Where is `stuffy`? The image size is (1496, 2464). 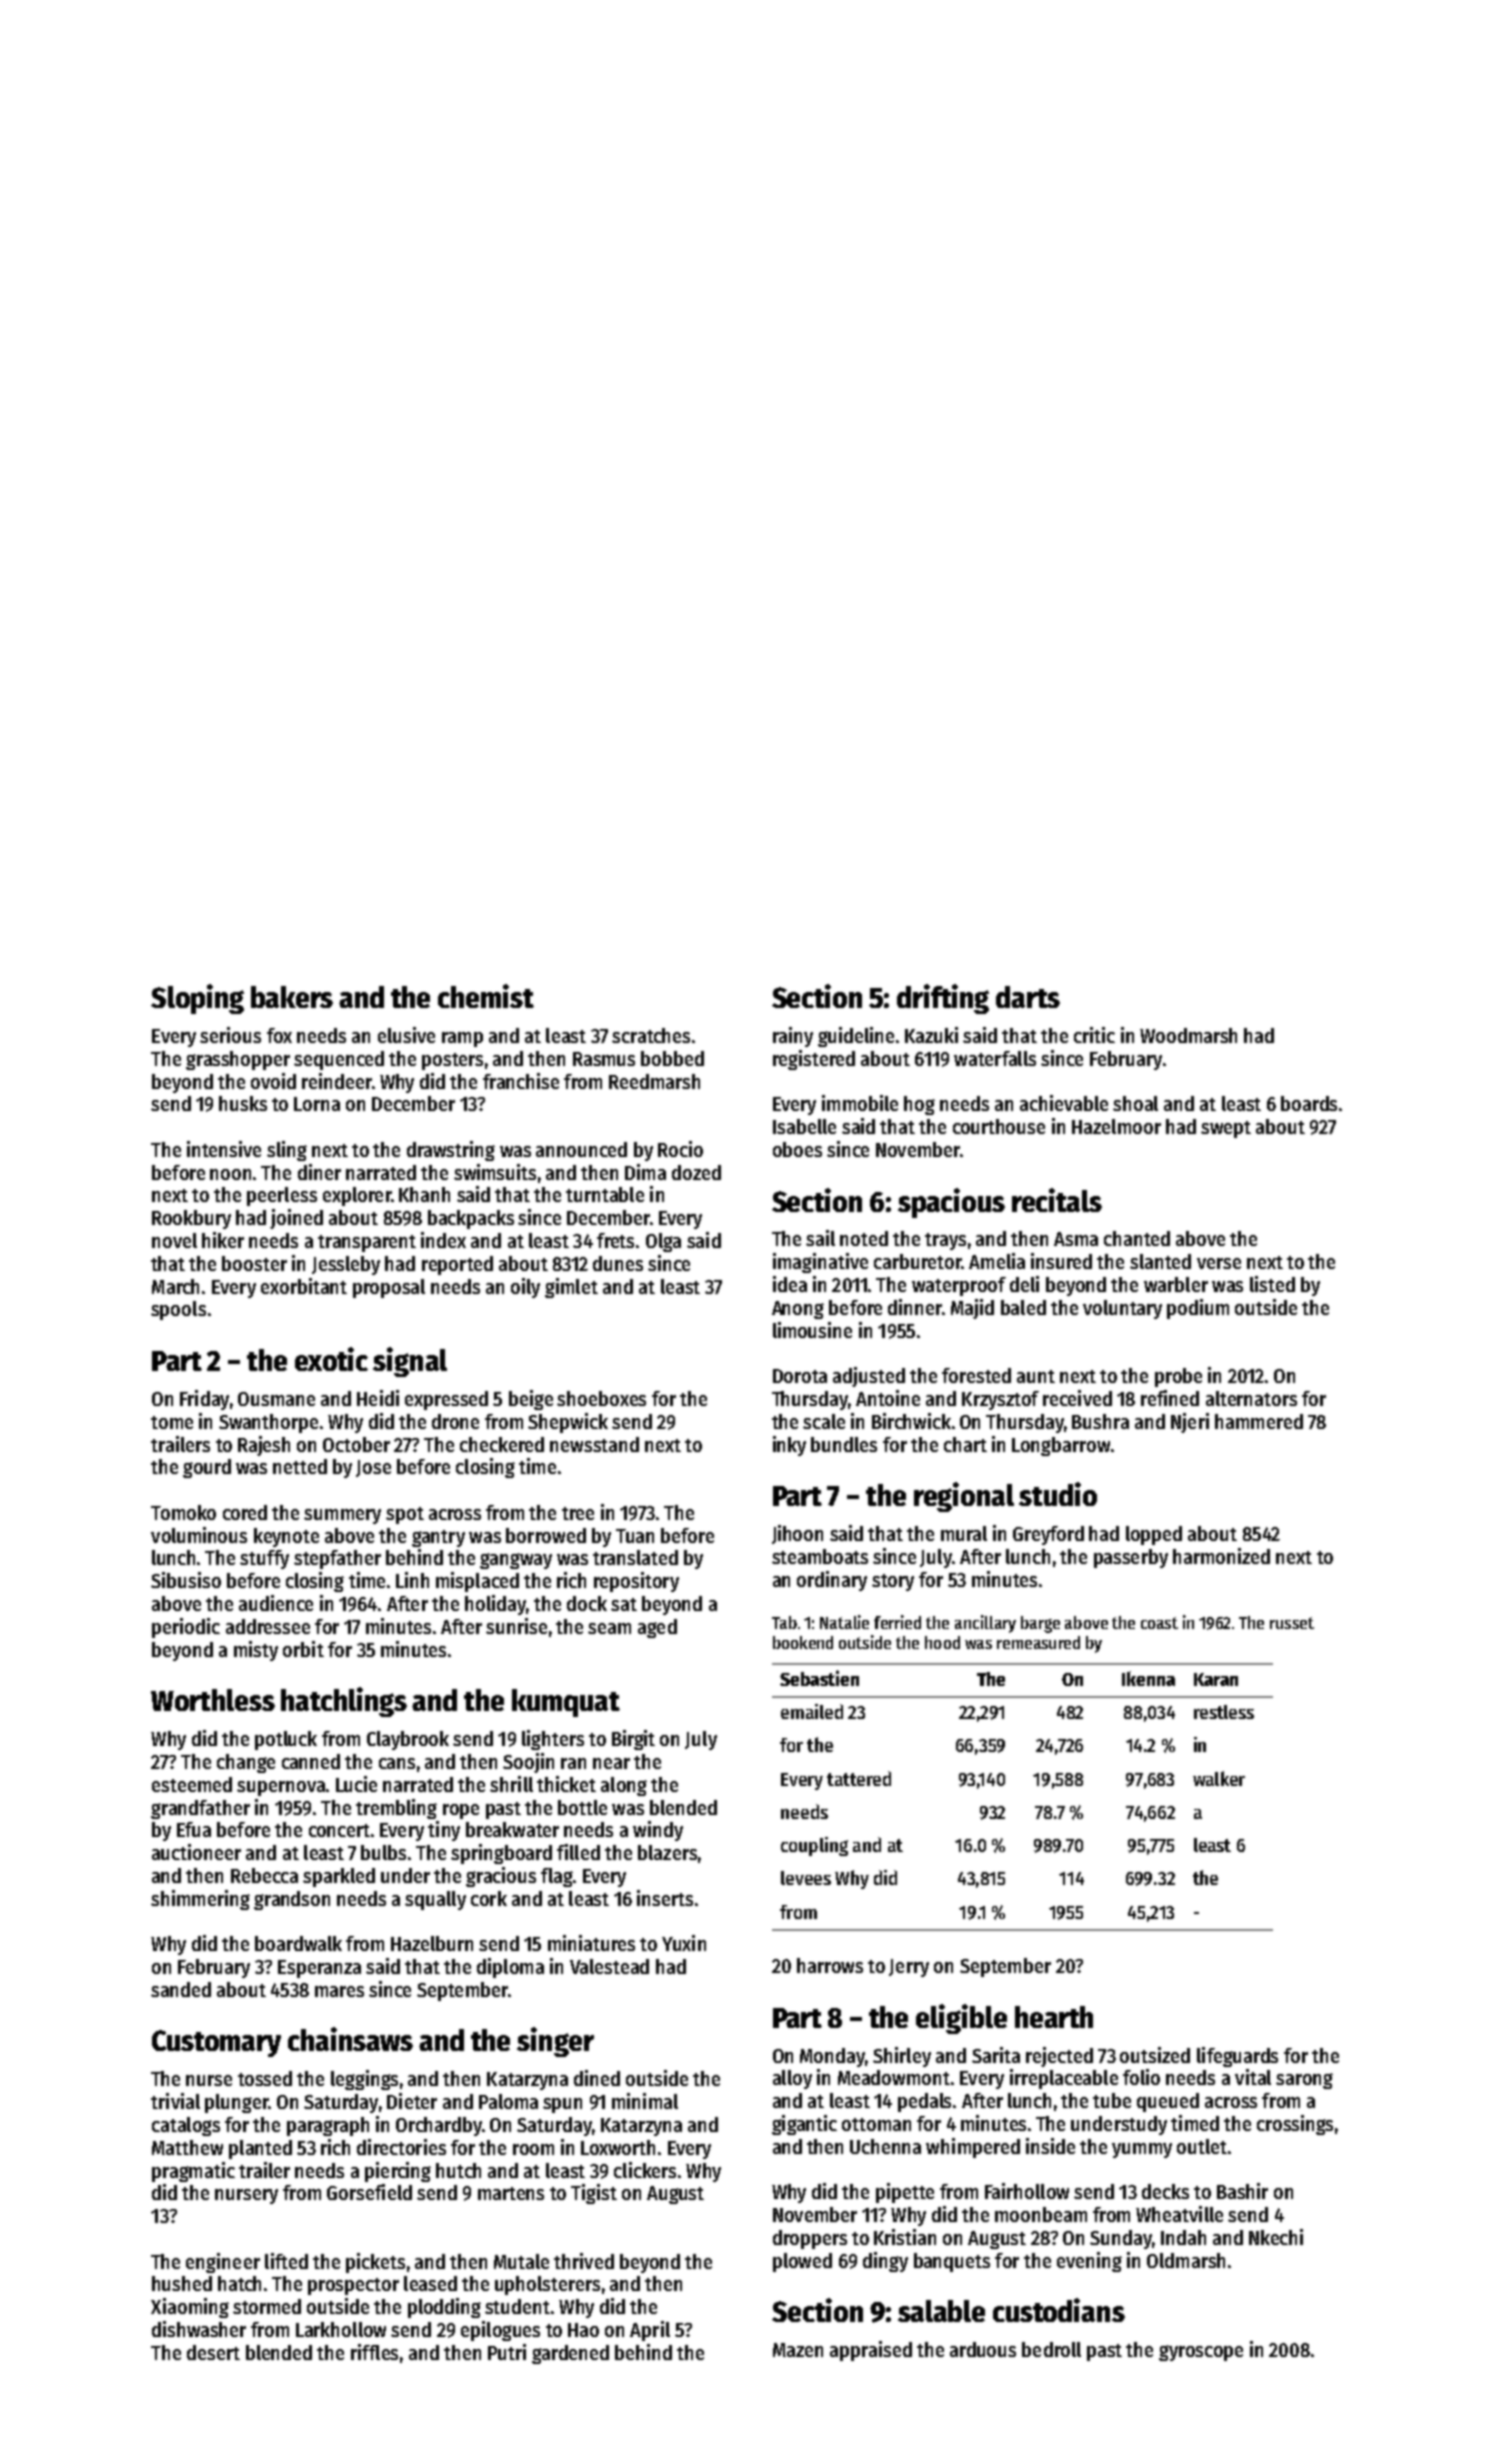
stuffy is located at coordinates (264, 1559).
